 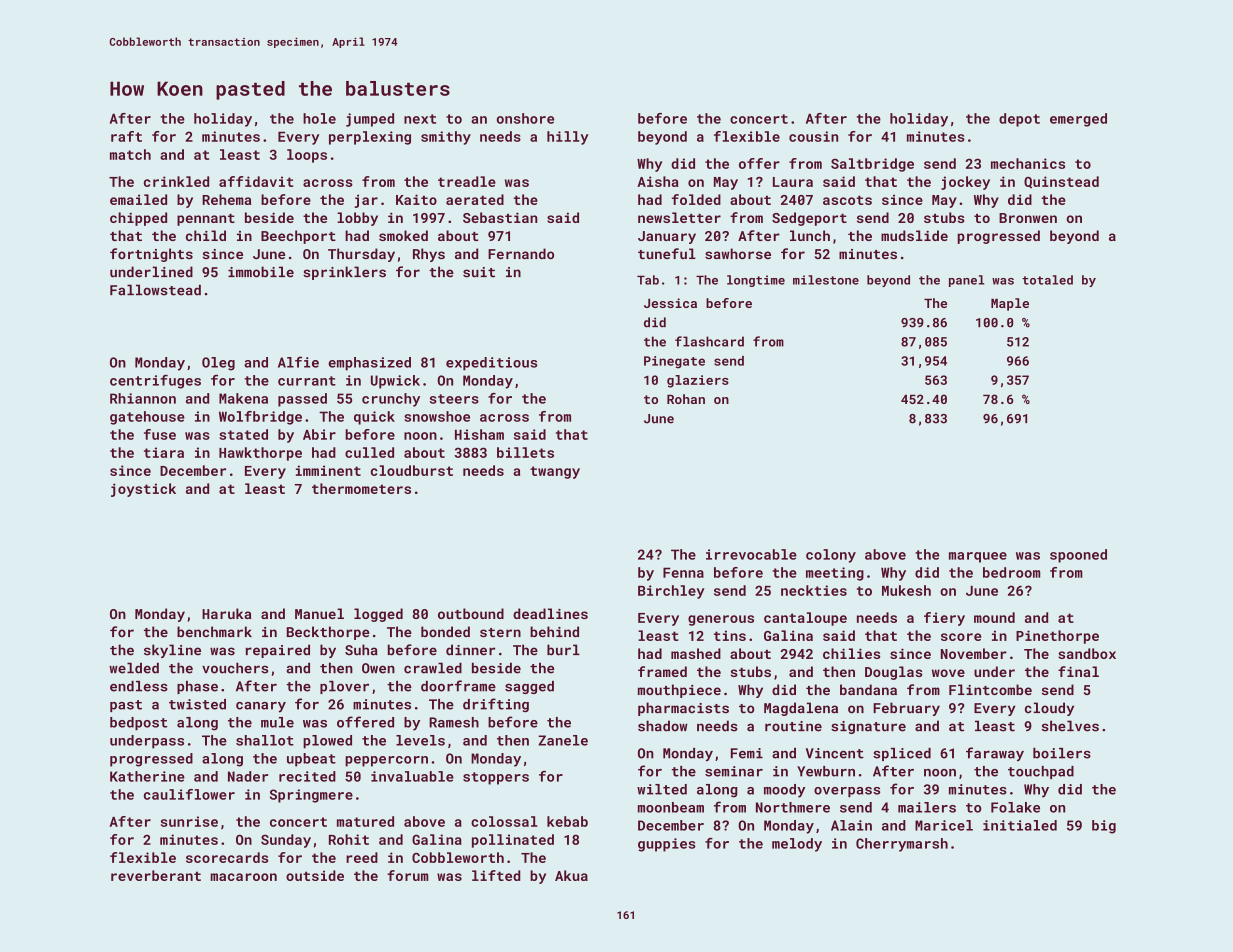 I want to click on Springmere, so click(x=311, y=796).
